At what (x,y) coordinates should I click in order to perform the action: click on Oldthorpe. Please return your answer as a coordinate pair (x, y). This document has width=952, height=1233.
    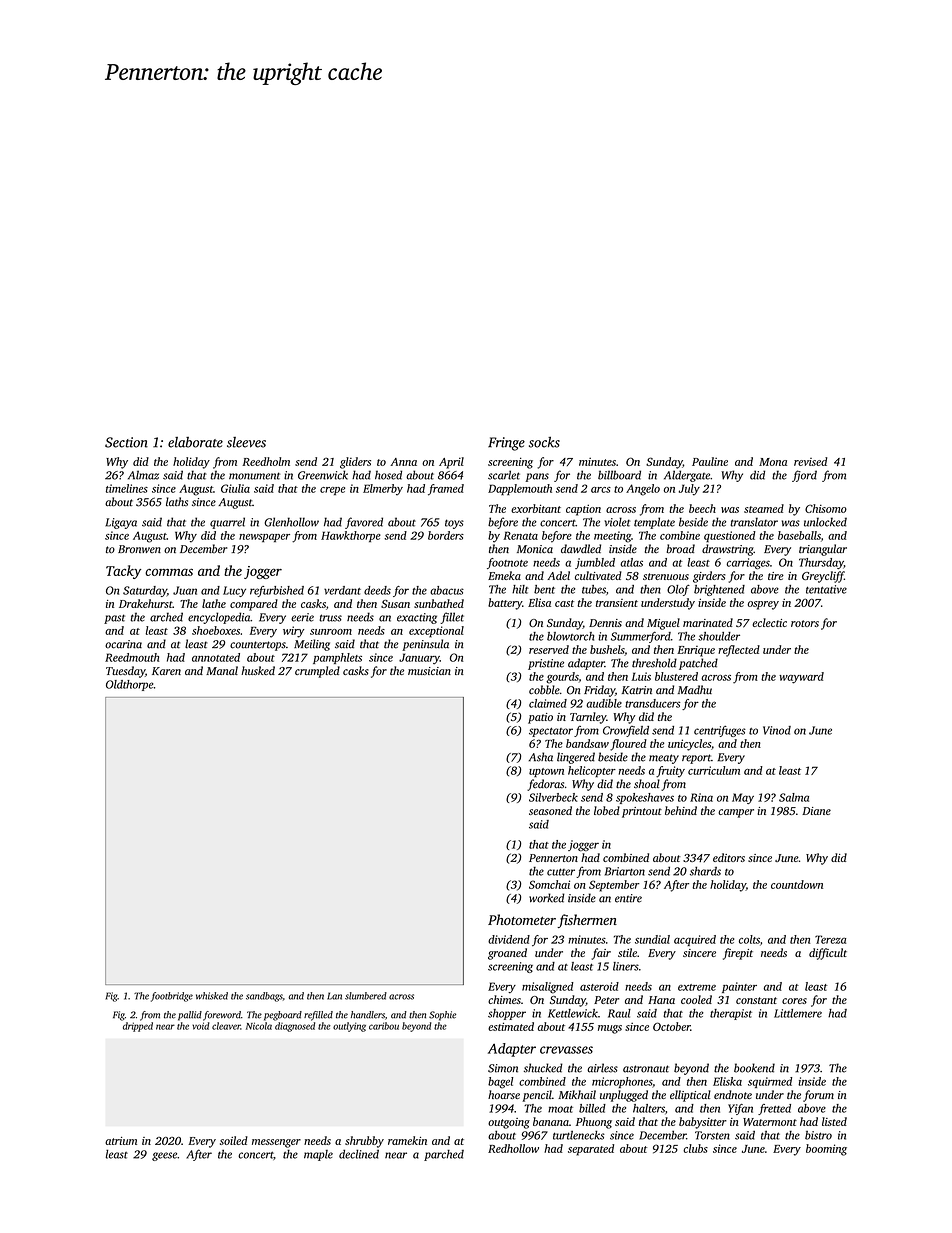
    Looking at the image, I should click on (130, 685).
